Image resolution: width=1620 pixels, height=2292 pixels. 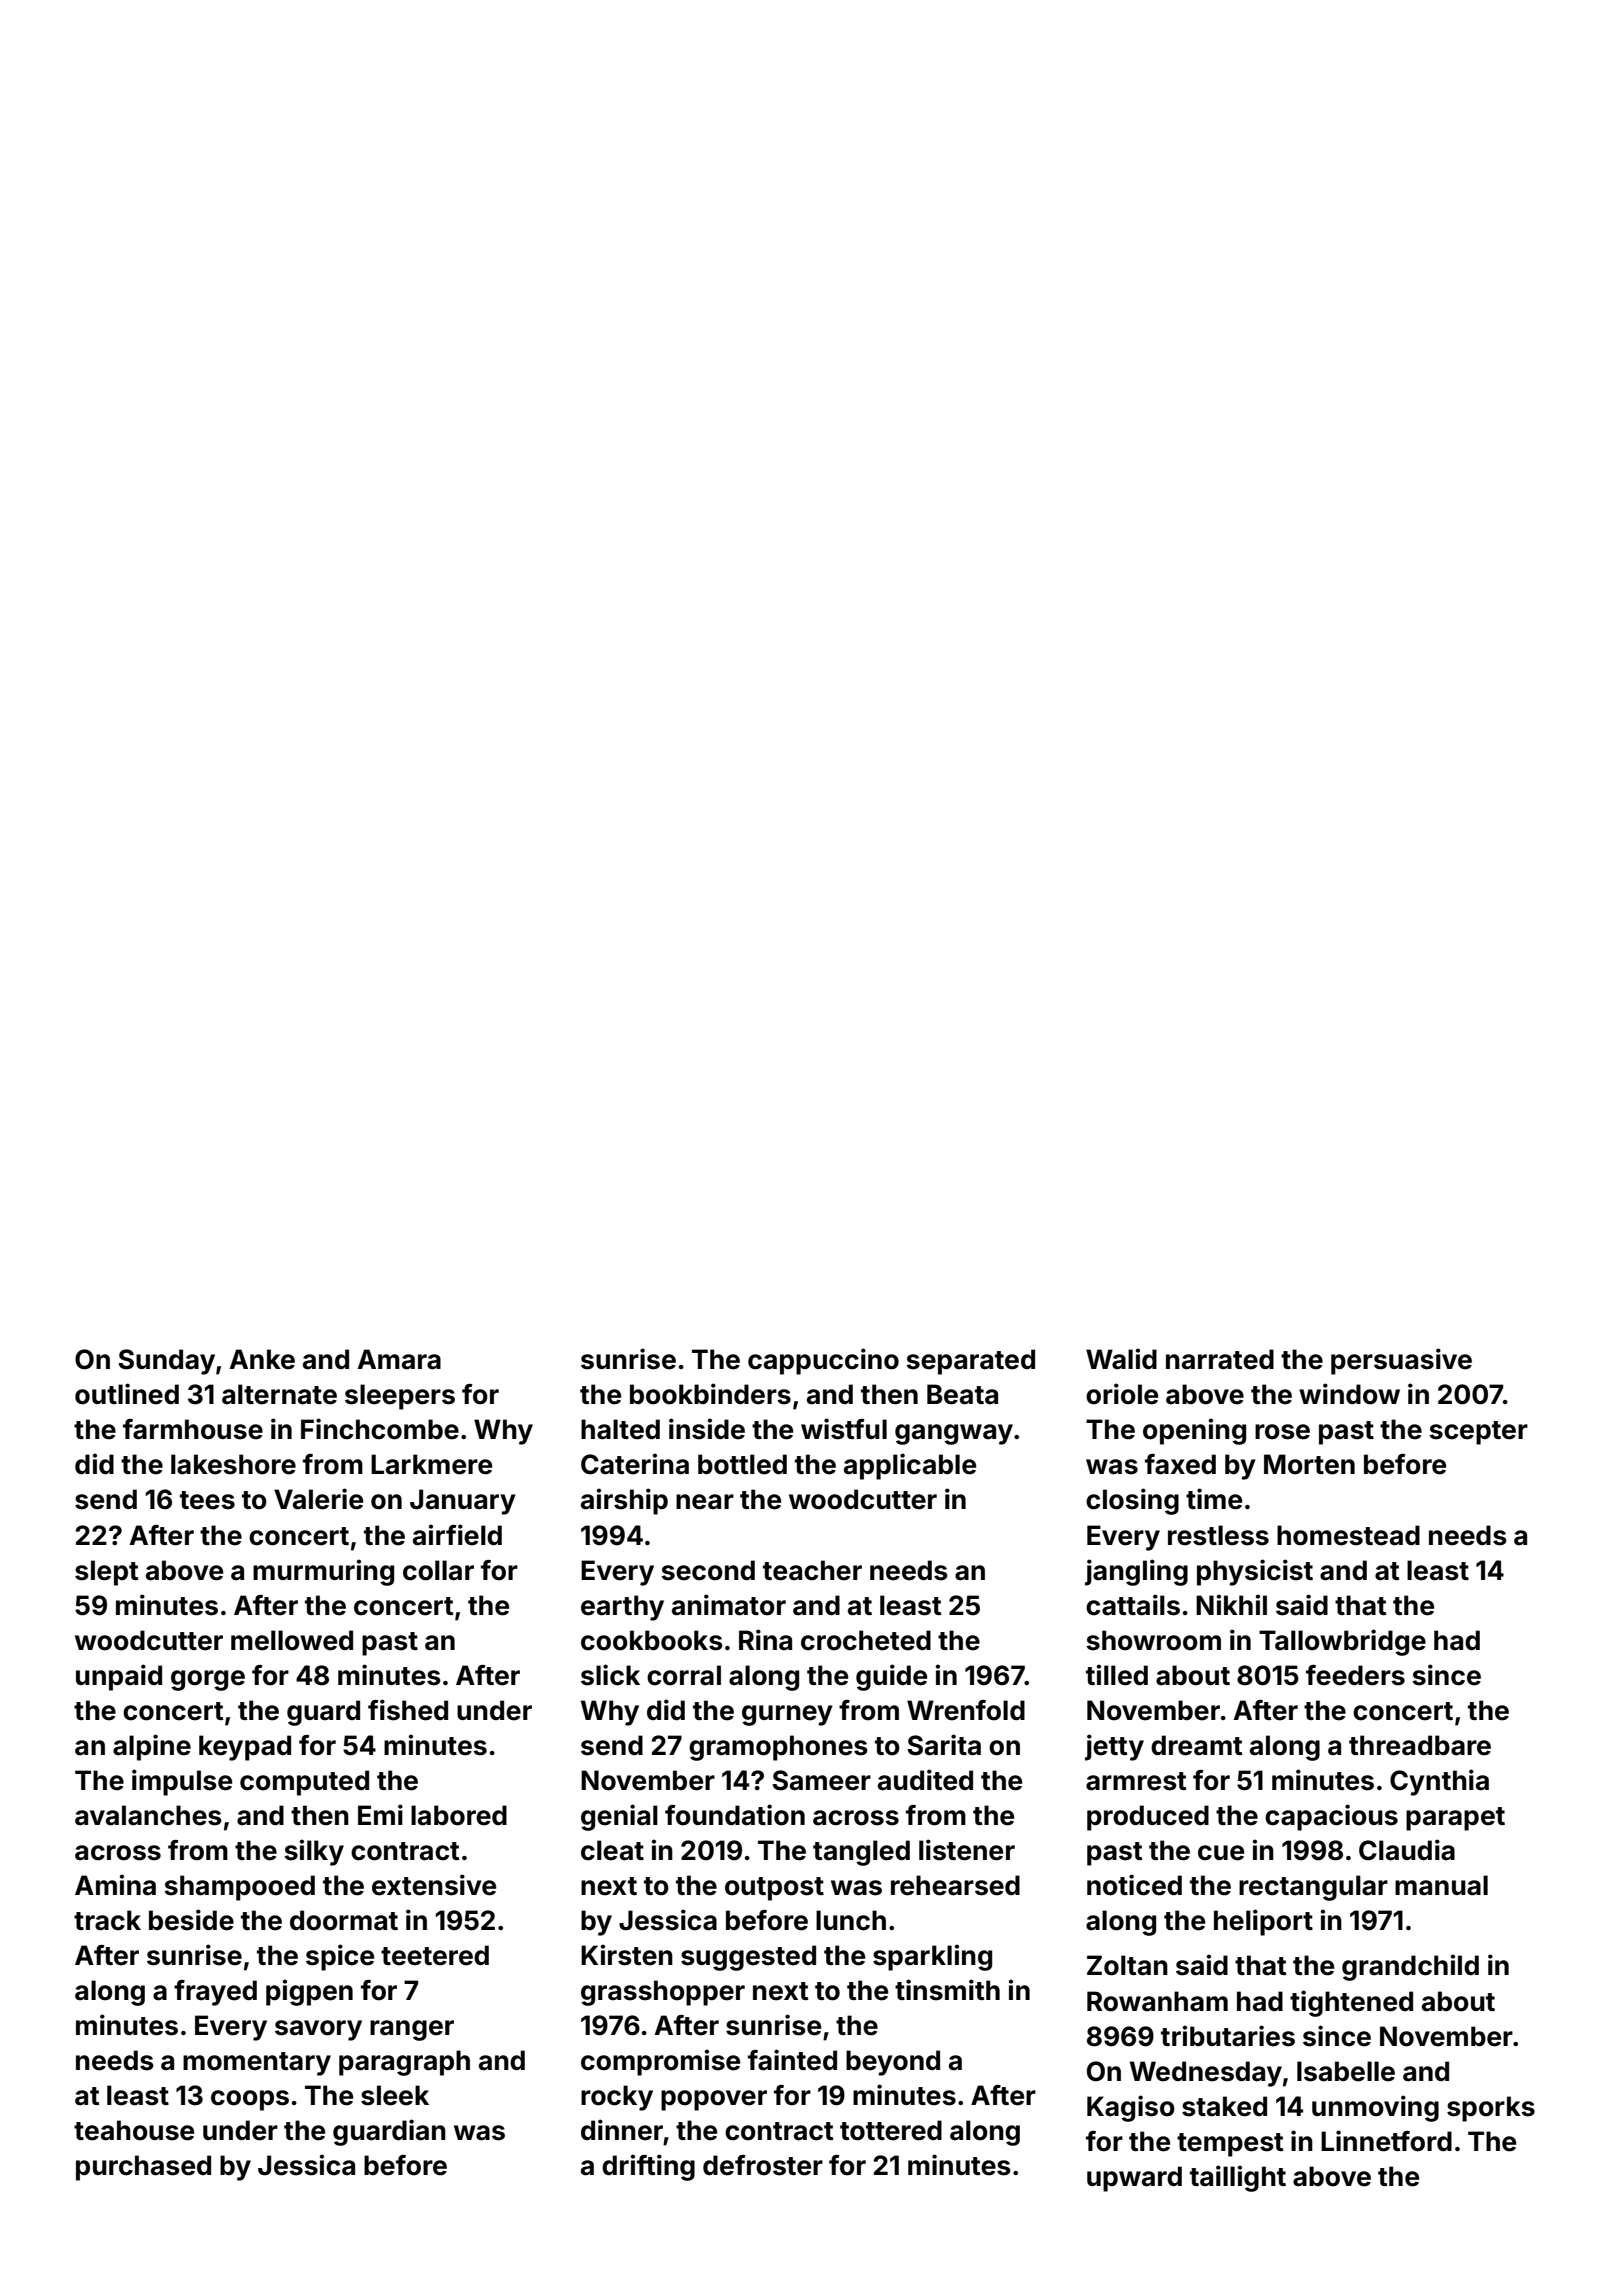 What do you see at coordinates (1117, 1675) in the screenshot?
I see `tilled` at bounding box center [1117, 1675].
